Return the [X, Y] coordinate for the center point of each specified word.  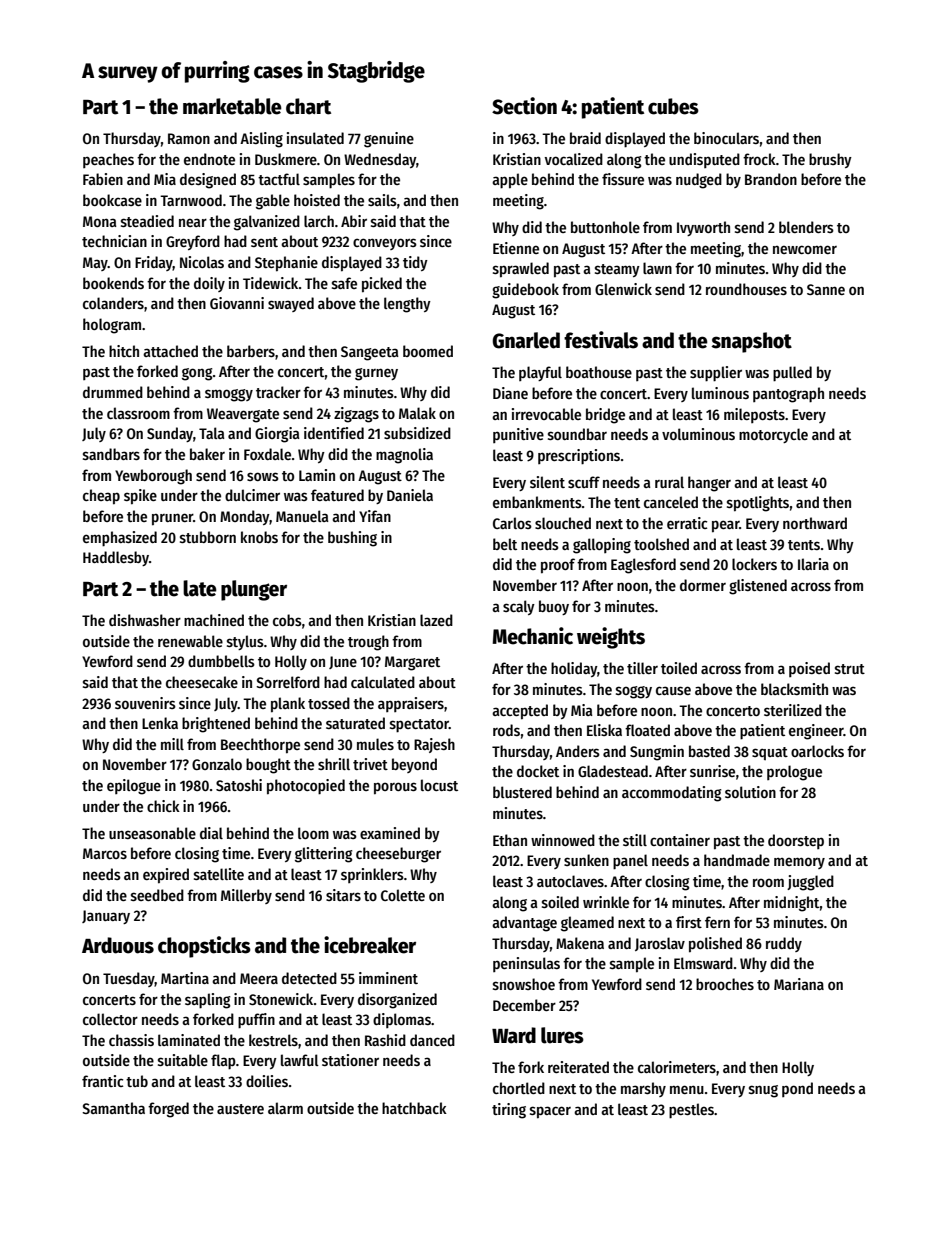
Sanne [826, 289]
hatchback [414, 1108]
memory [799, 863]
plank [288, 705]
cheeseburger [398, 855]
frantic [102, 1081]
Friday [154, 263]
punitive [518, 435]
